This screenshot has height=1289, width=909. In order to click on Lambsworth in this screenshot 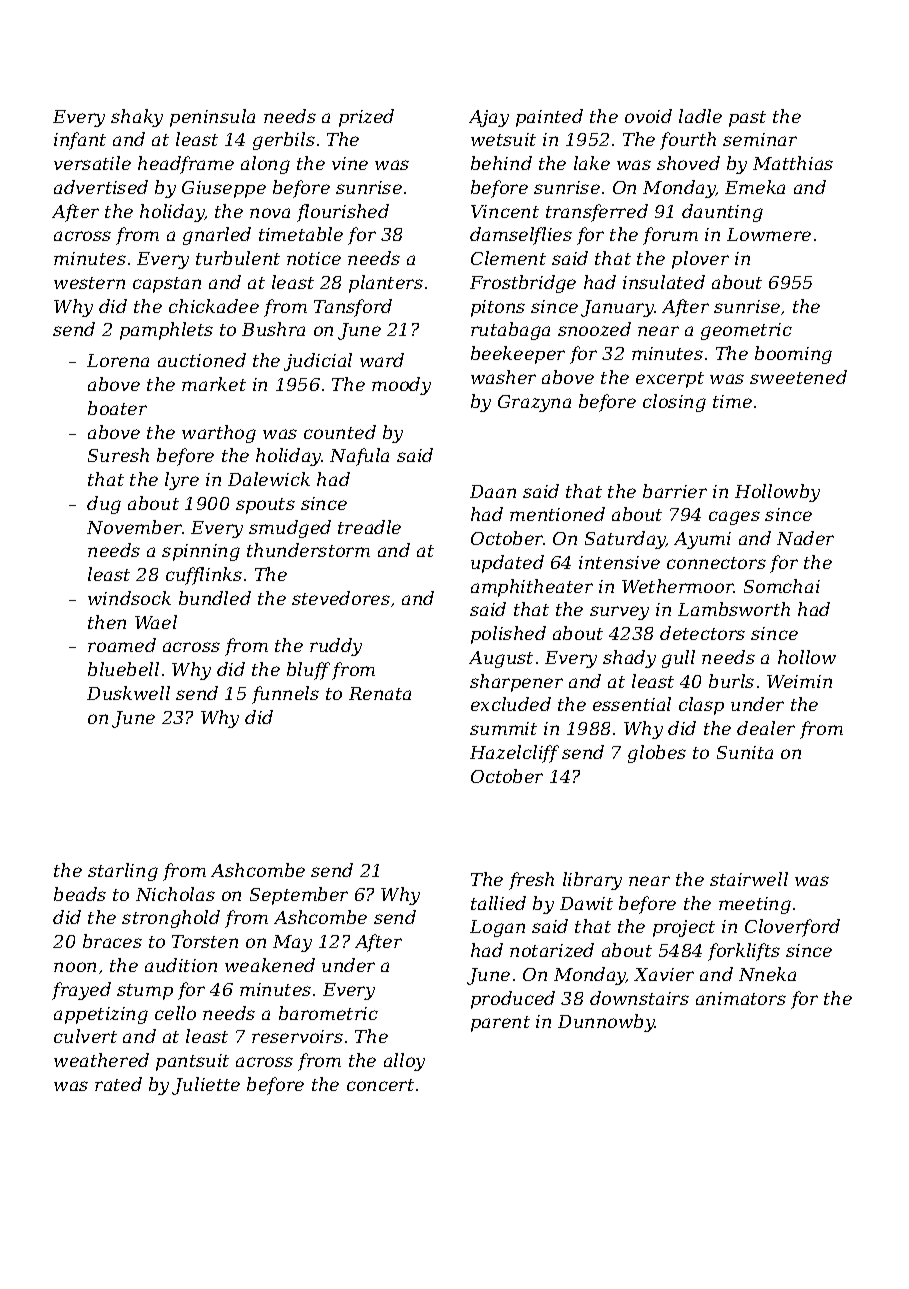, I will do `click(734, 609)`.
